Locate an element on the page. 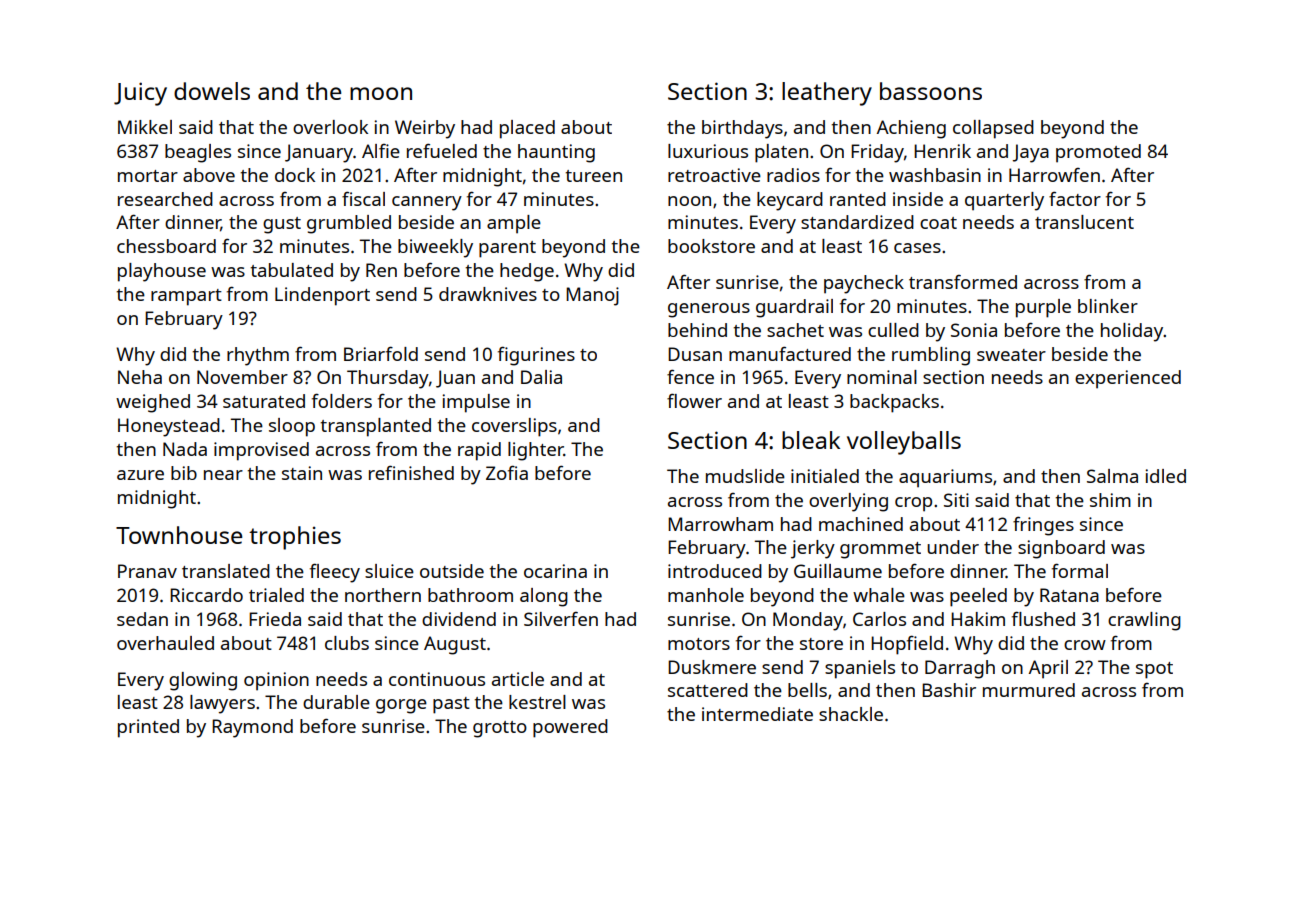 Image resolution: width=1308 pixels, height=924 pixels. fringes is located at coordinates (1043, 526).
